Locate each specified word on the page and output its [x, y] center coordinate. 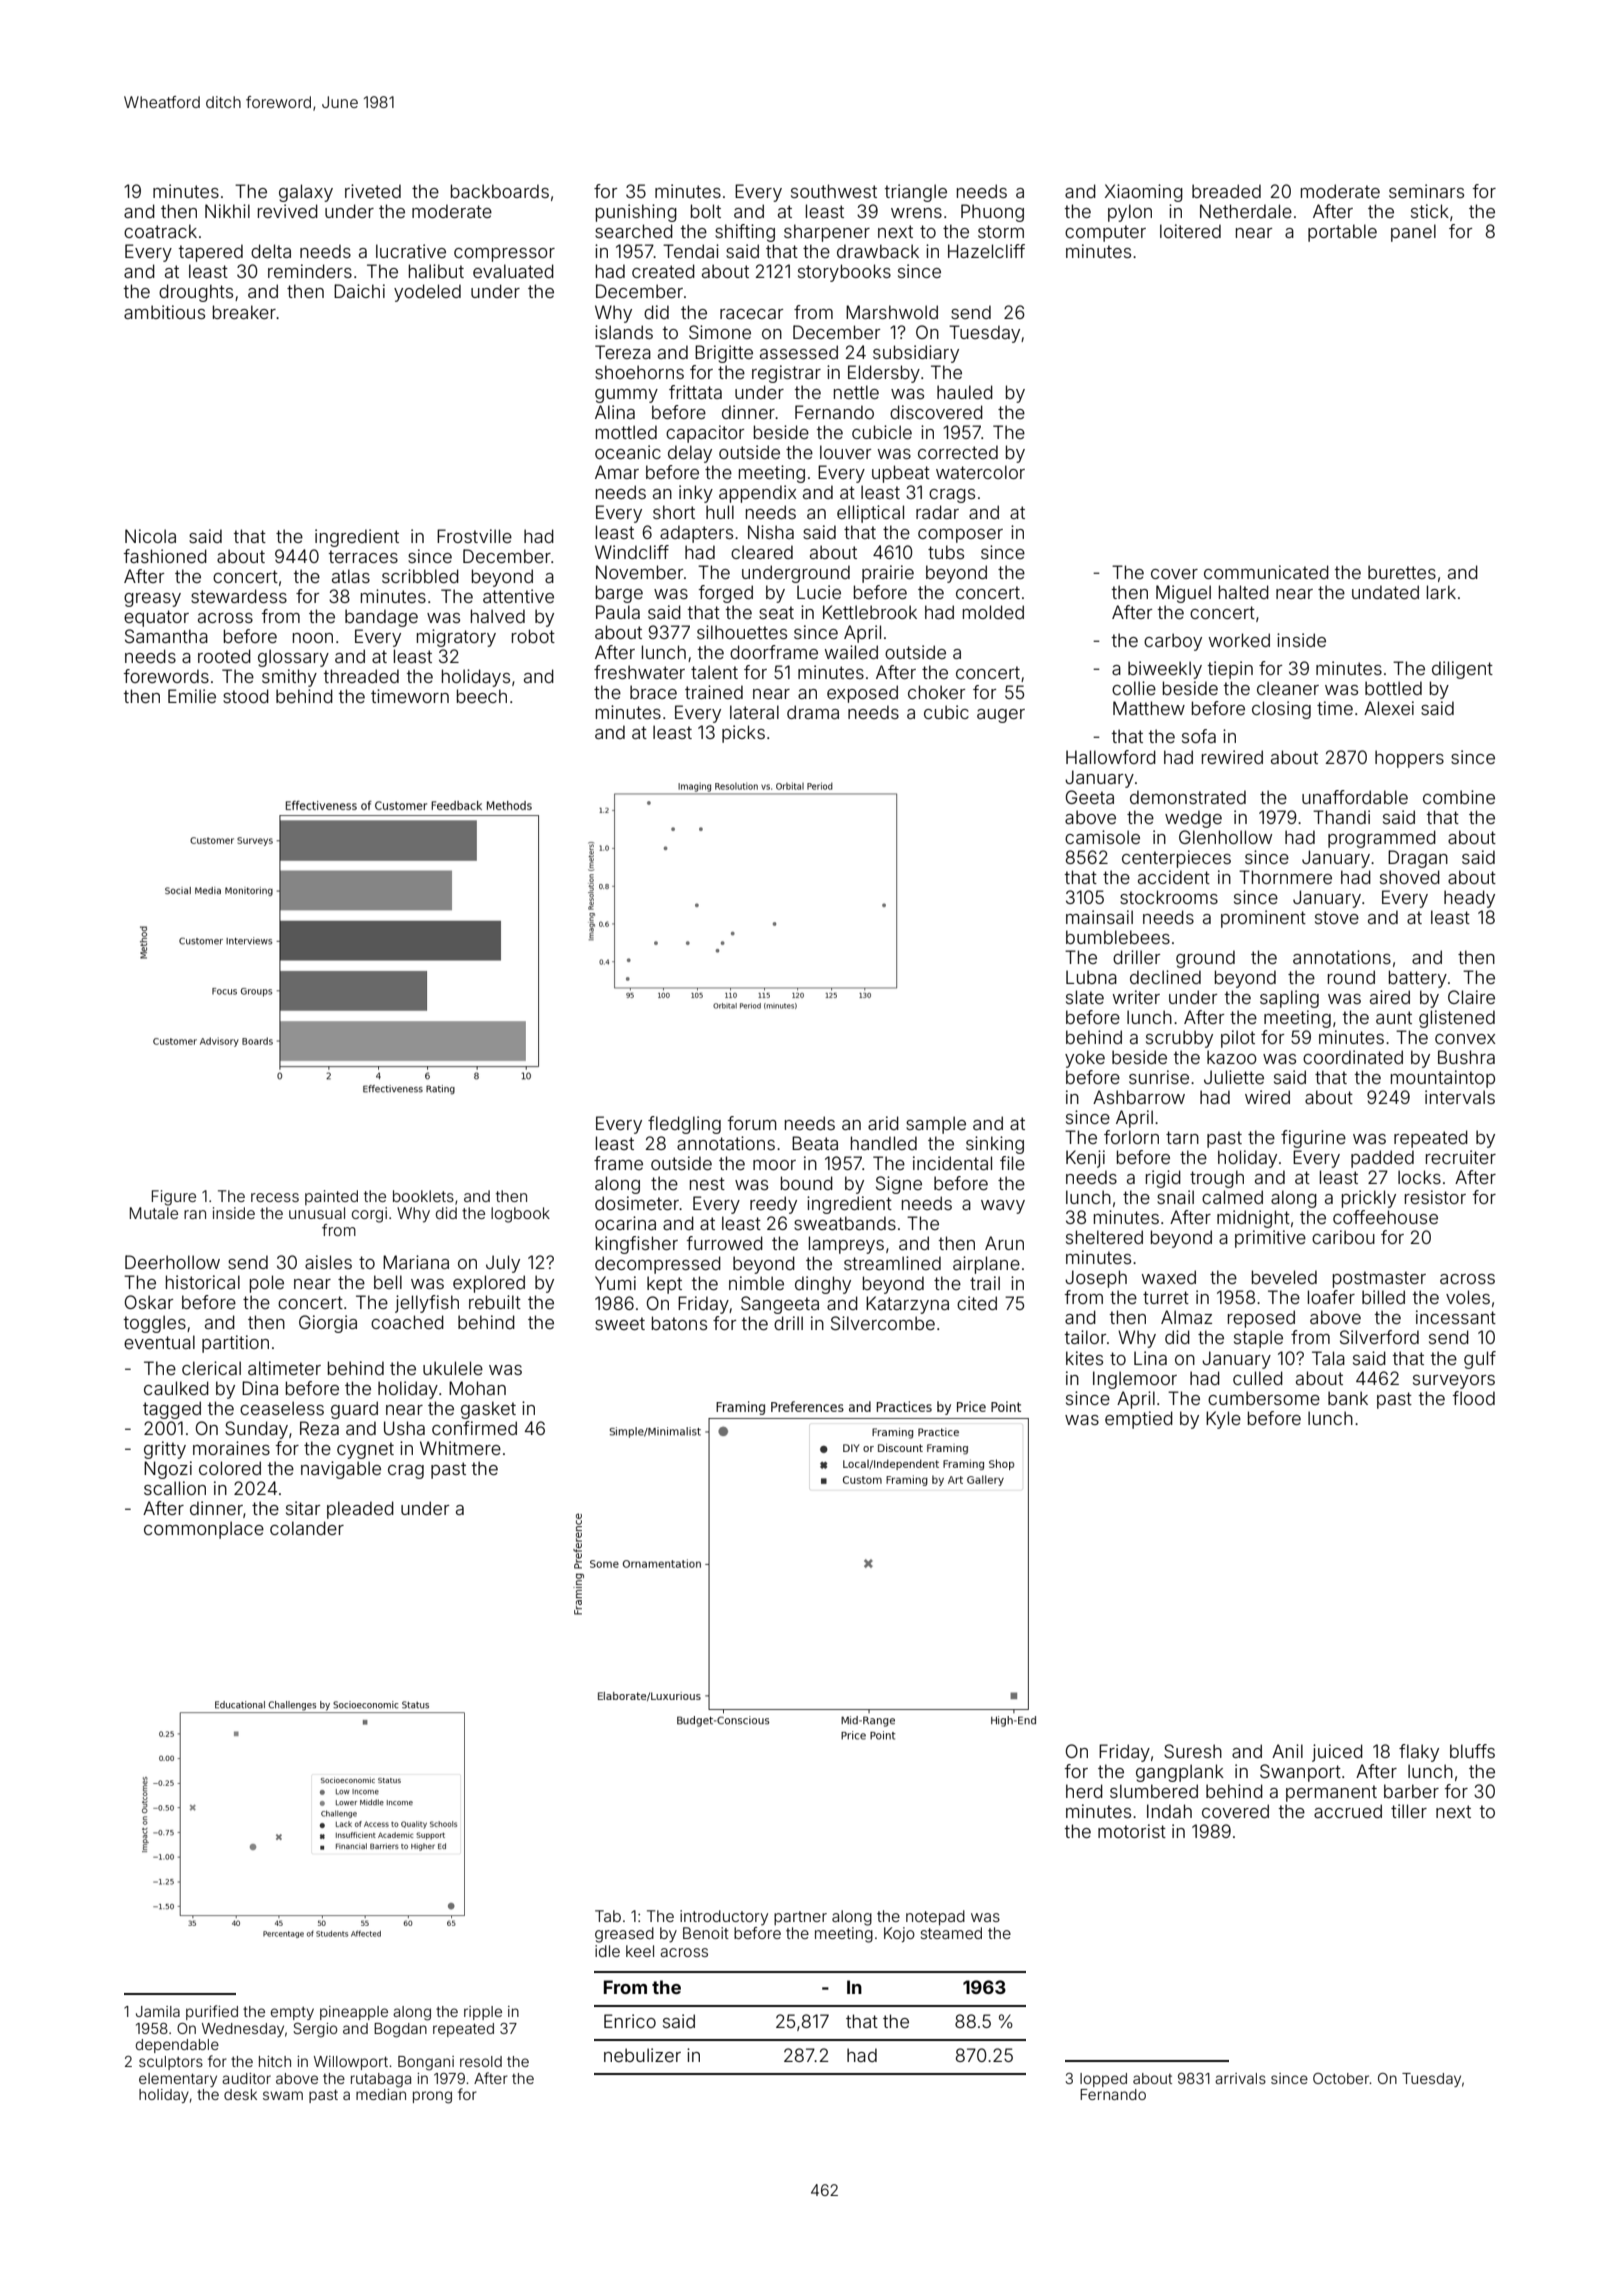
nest [707, 1183]
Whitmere [460, 1448]
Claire [1471, 997]
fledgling [684, 1125]
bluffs [1472, 1751]
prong [432, 2097]
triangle [915, 193]
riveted [373, 191]
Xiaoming [1144, 193]
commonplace [204, 1530]
